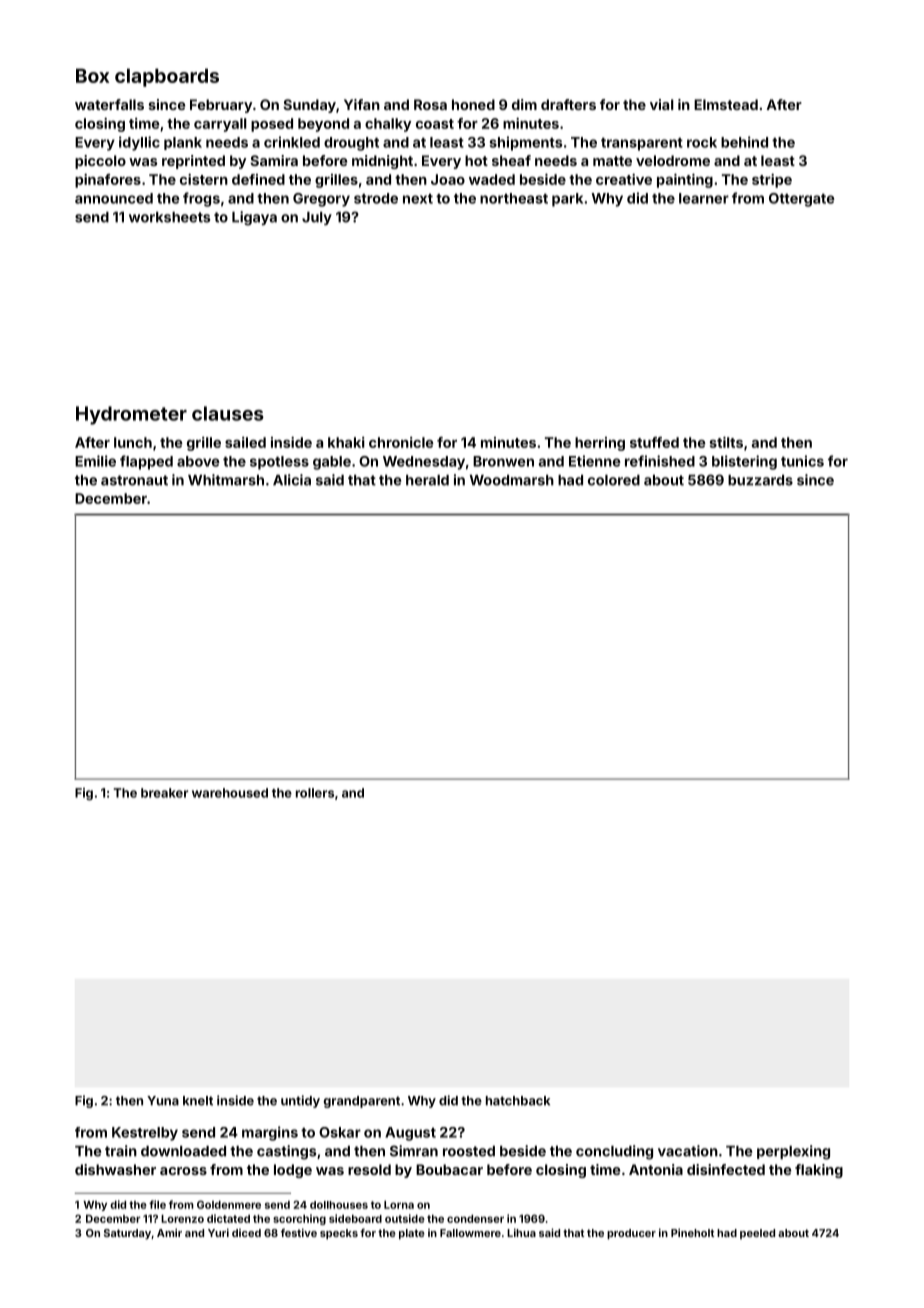 This image has width=924, height=1308. What do you see at coordinates (108, 181) in the image?
I see `pinafores` at bounding box center [108, 181].
